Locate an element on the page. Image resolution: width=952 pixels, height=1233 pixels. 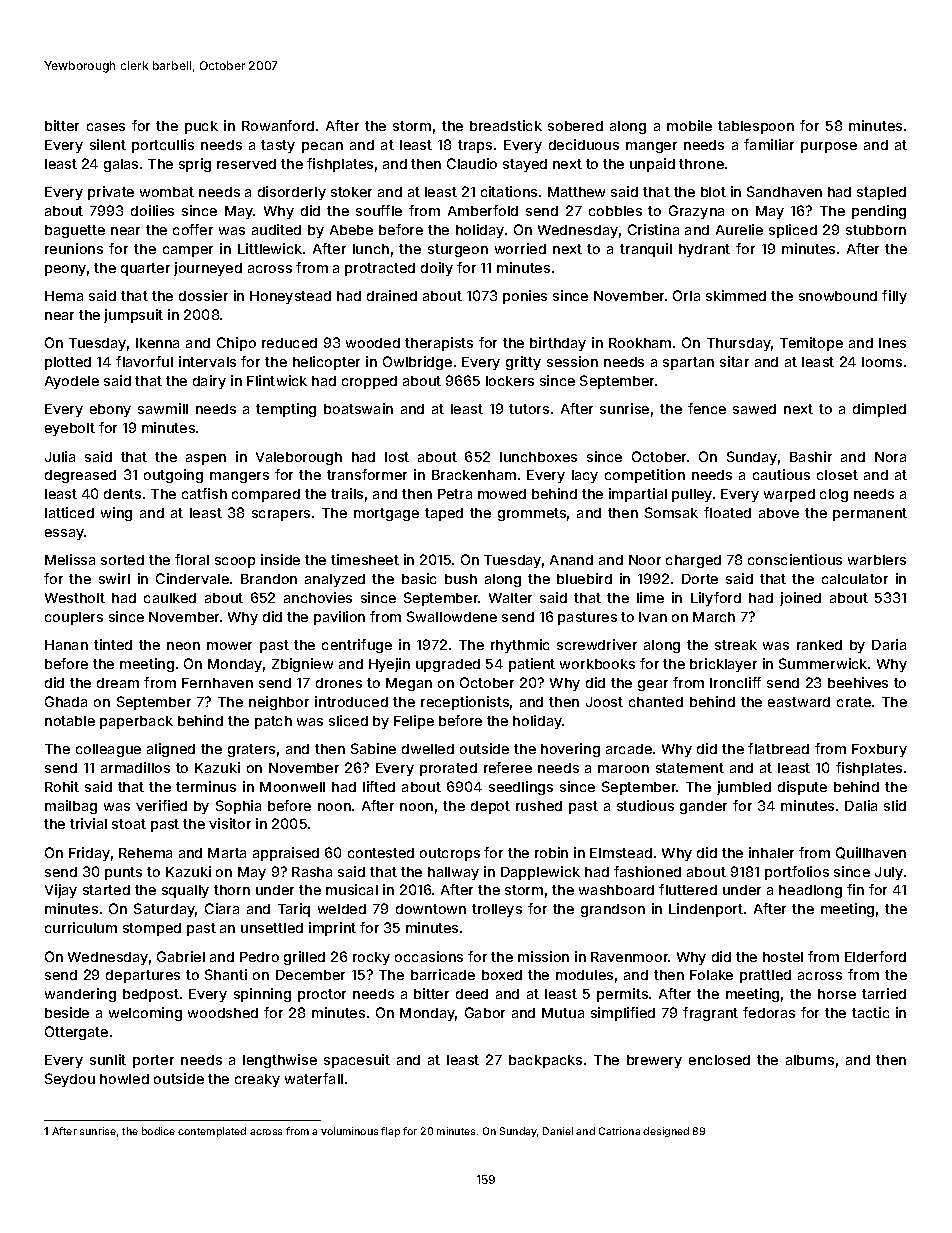
Daniel is located at coordinates (558, 1131).
